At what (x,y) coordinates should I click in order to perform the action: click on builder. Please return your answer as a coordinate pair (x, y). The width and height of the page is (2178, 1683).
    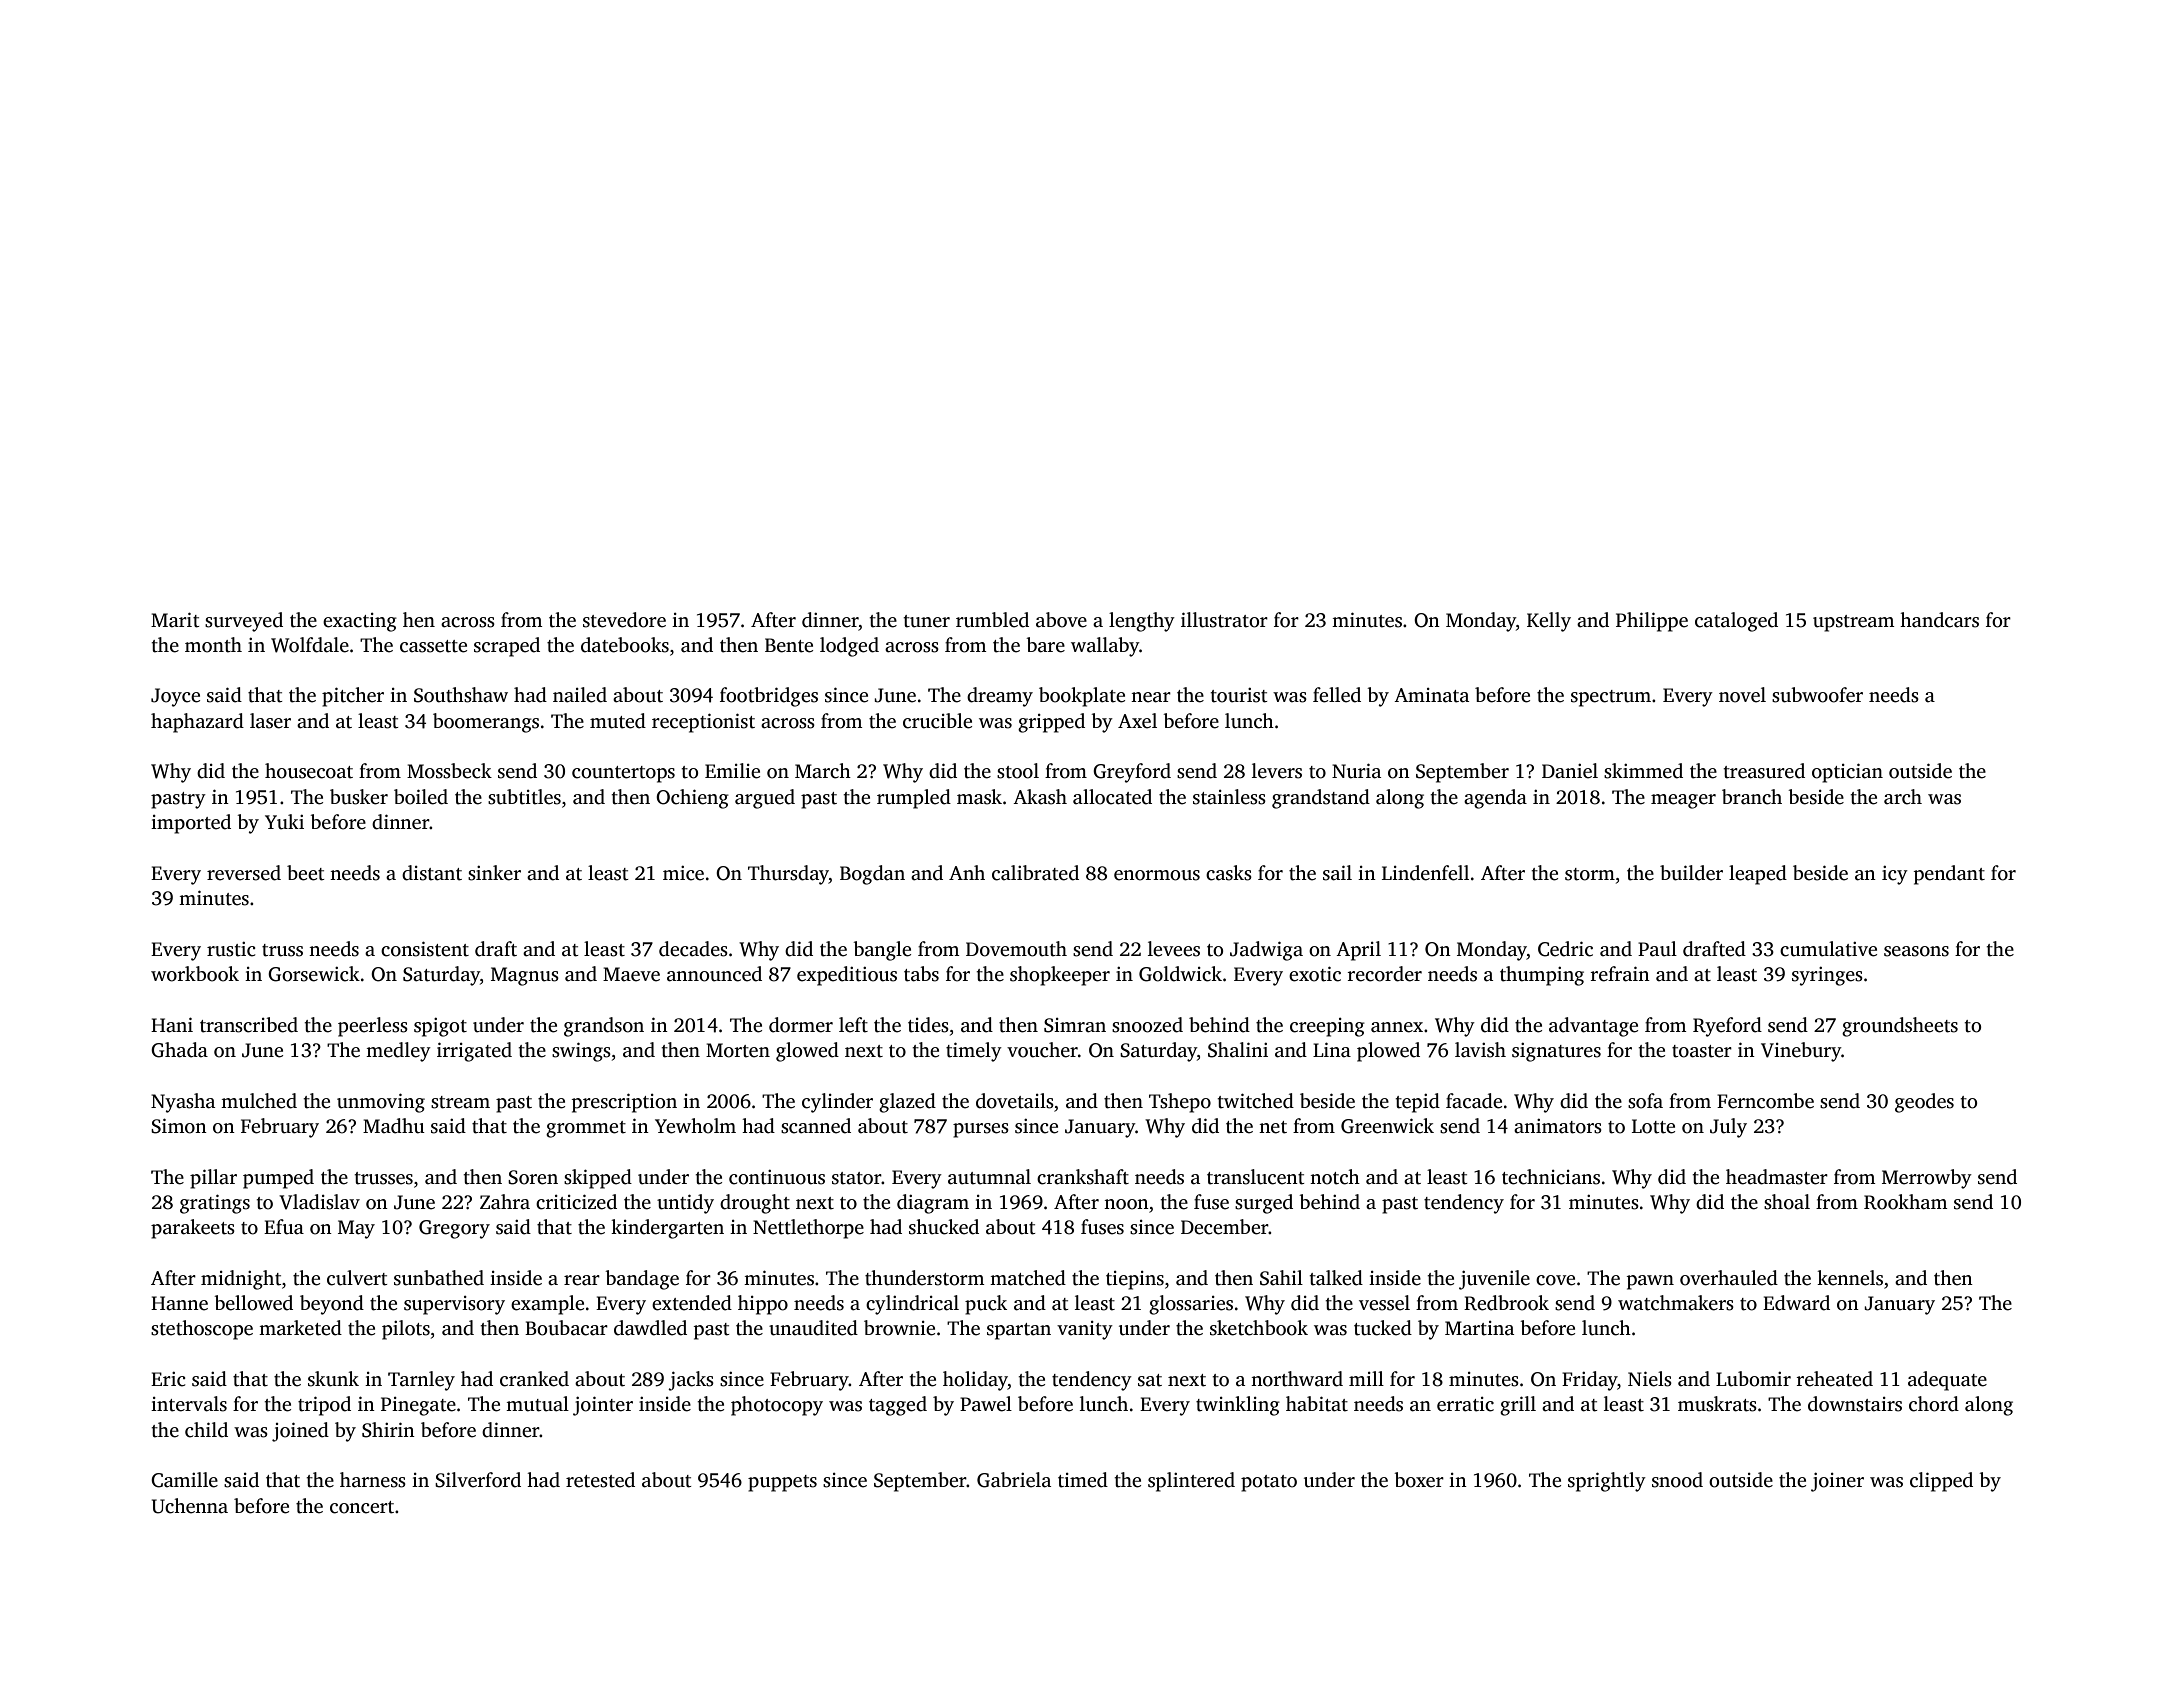
    Looking at the image, I should click on (1691, 873).
